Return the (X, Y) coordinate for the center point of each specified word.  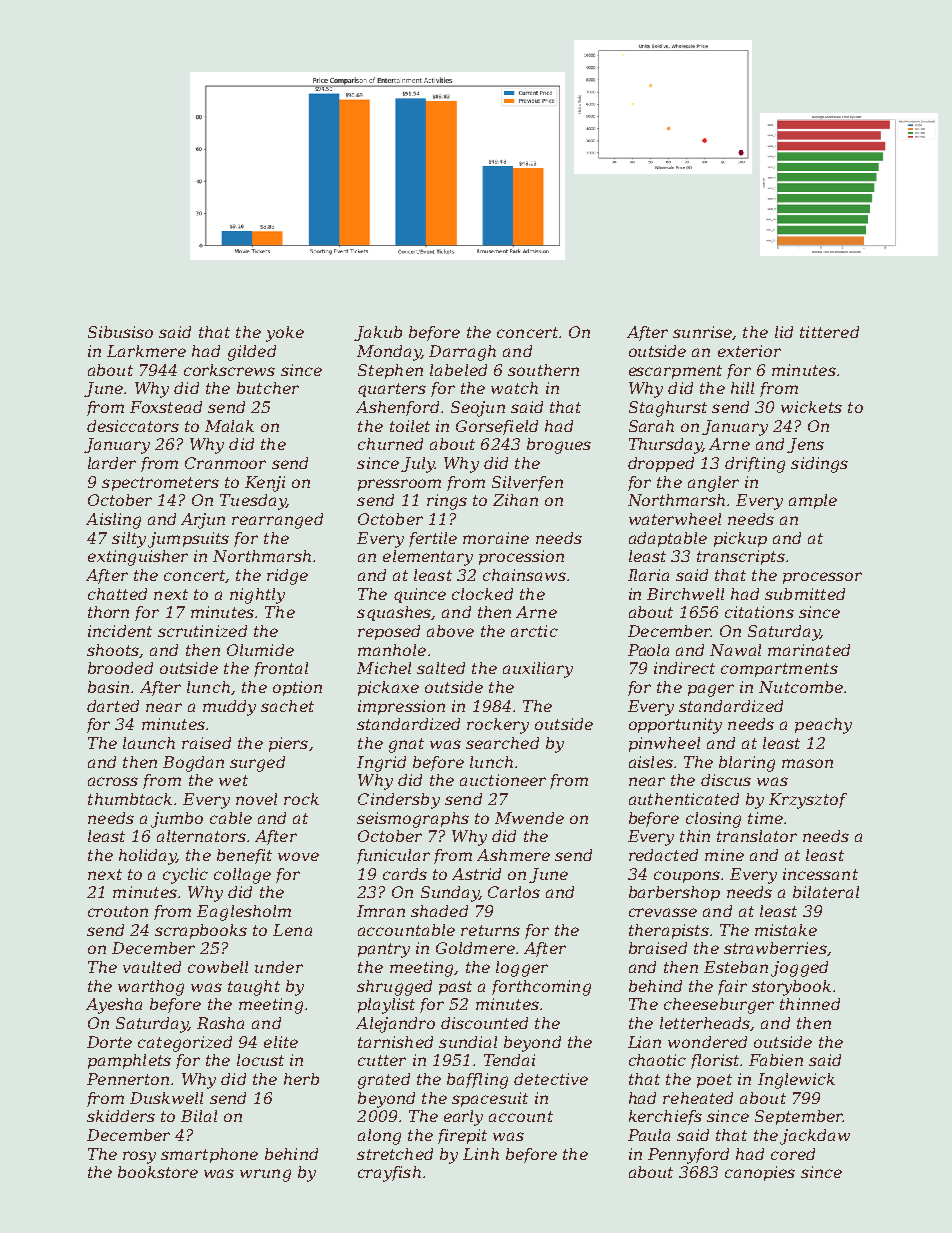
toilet (410, 426)
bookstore (158, 1172)
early (463, 1118)
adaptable (668, 539)
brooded (120, 668)
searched (502, 743)
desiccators (133, 426)
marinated (809, 650)
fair (732, 987)
